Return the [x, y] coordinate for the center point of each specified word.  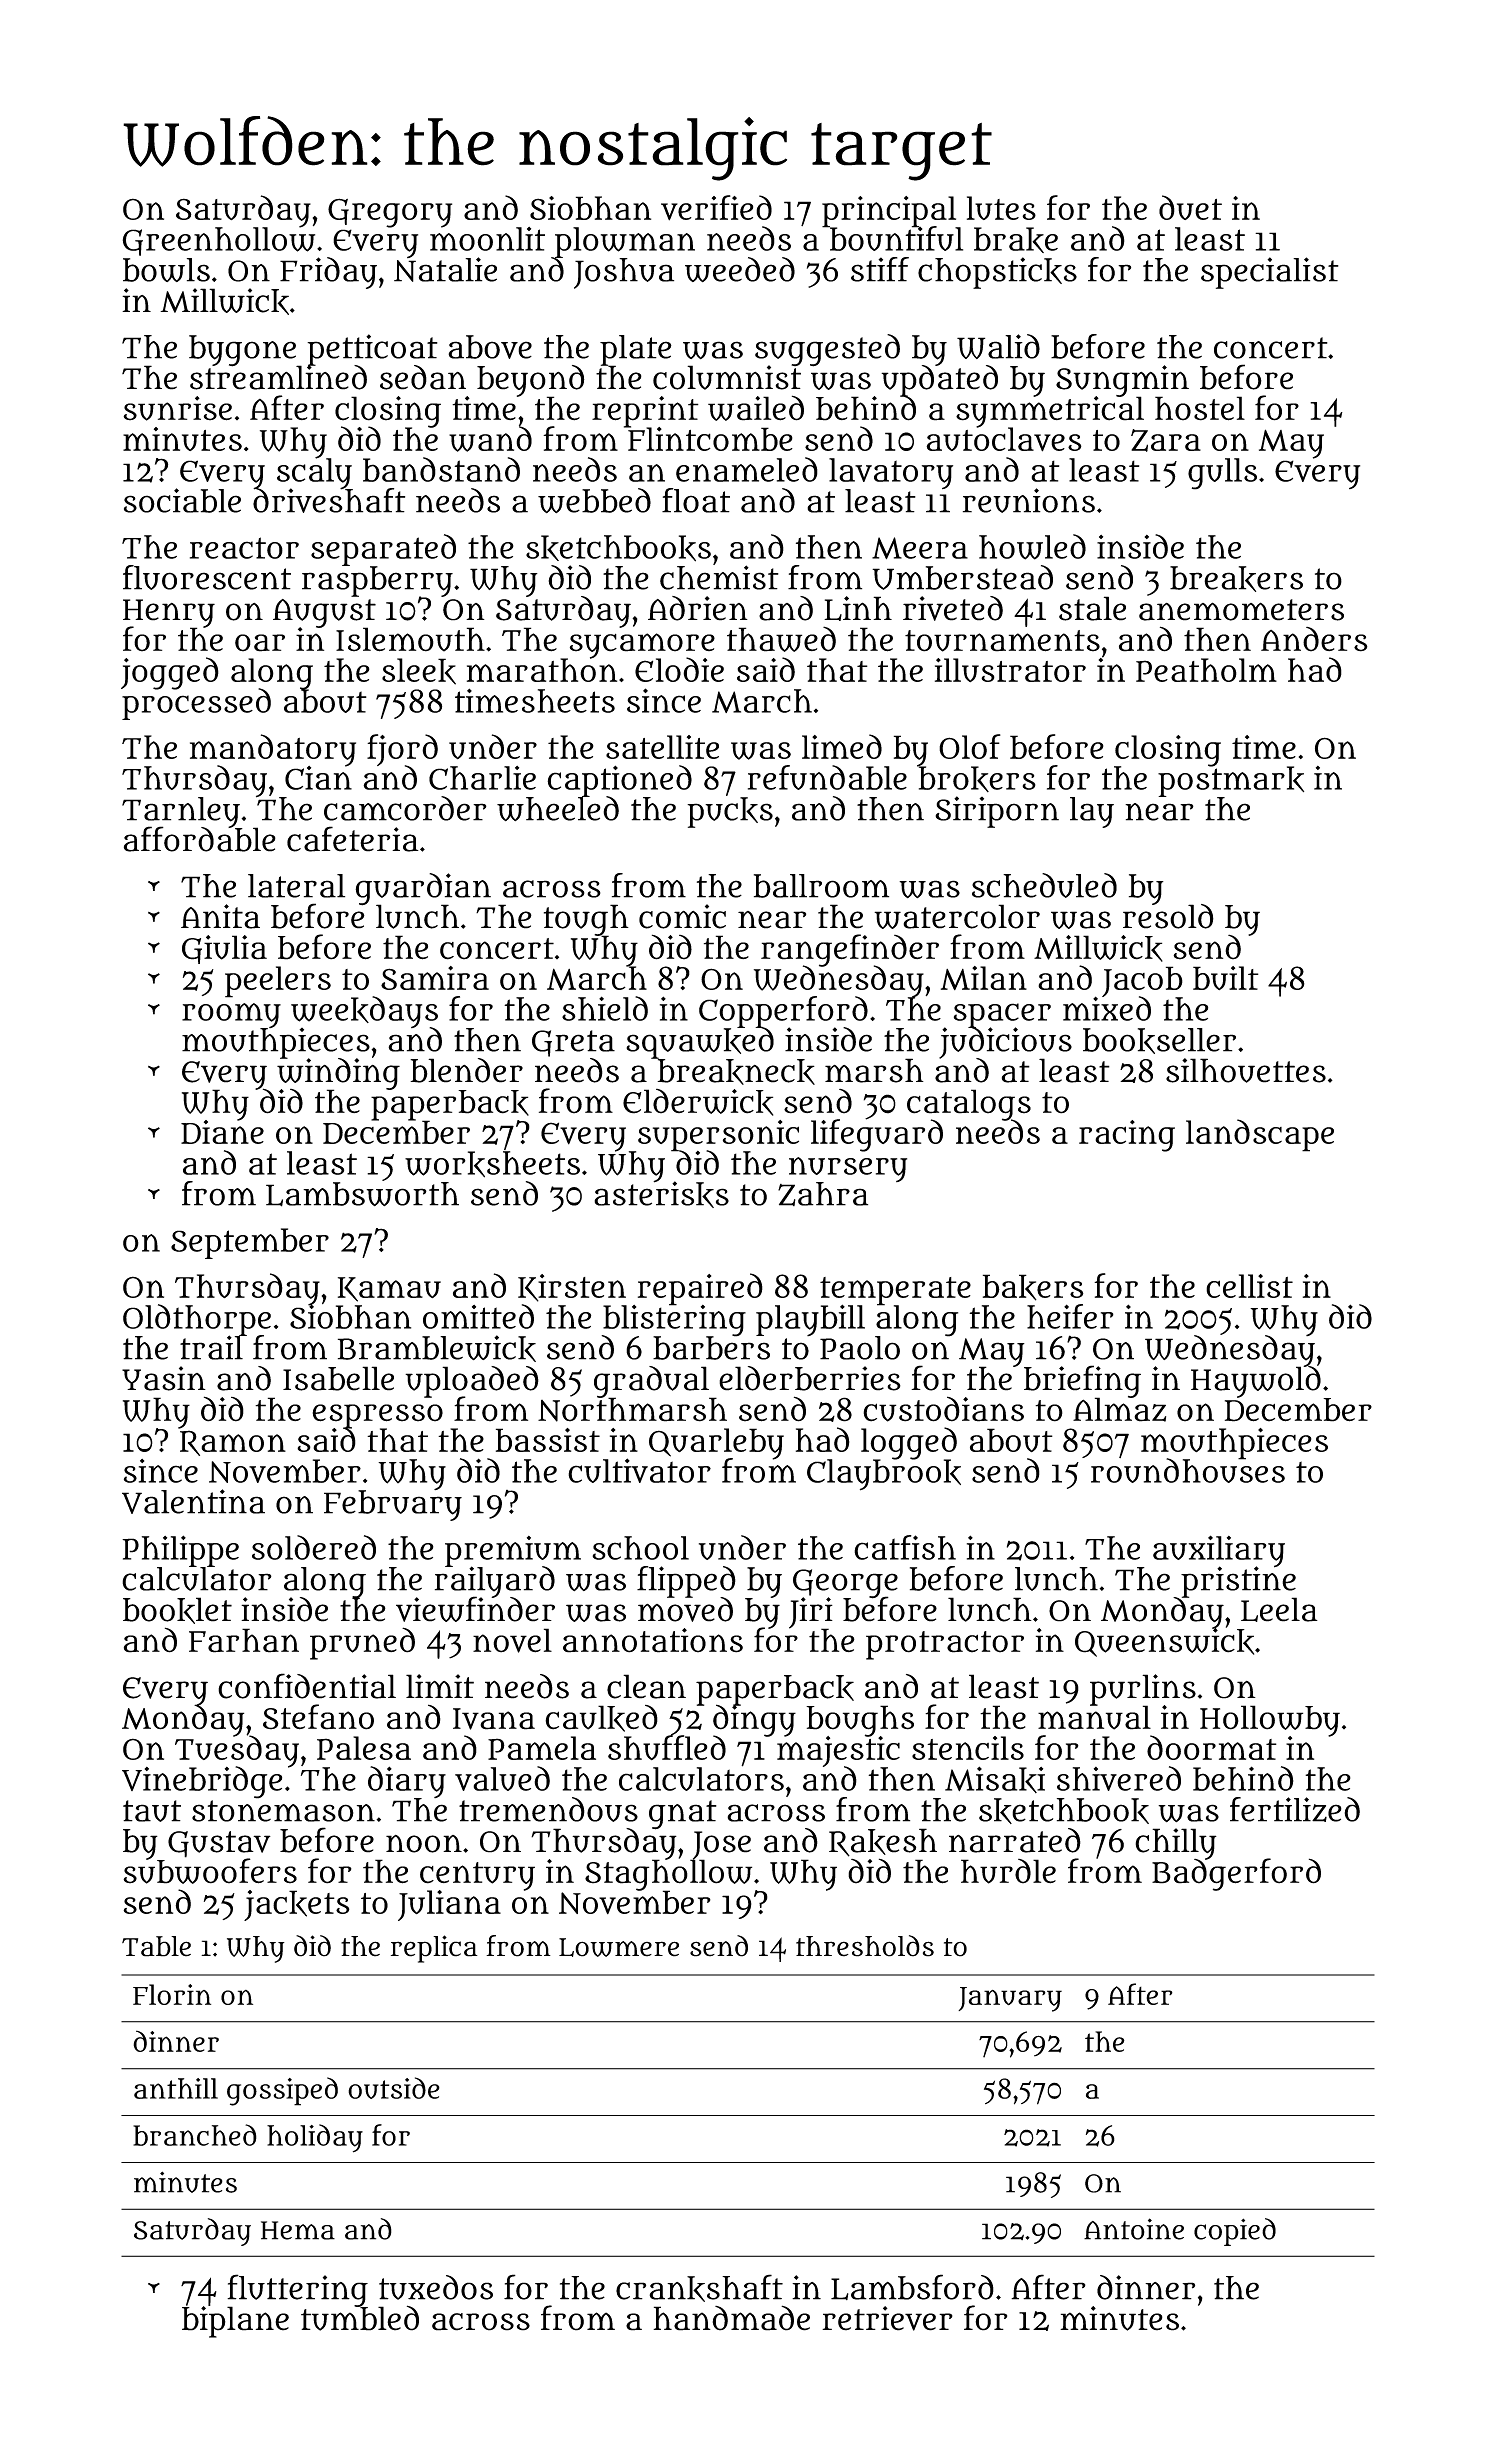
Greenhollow [218, 241]
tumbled [360, 2318]
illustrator [1010, 670]
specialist [1270, 273]
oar [260, 643]
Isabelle [338, 1378]
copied [1235, 2232]
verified [716, 208]
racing [1127, 1136]
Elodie [679, 669]
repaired [700, 1289]
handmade [731, 2318]
